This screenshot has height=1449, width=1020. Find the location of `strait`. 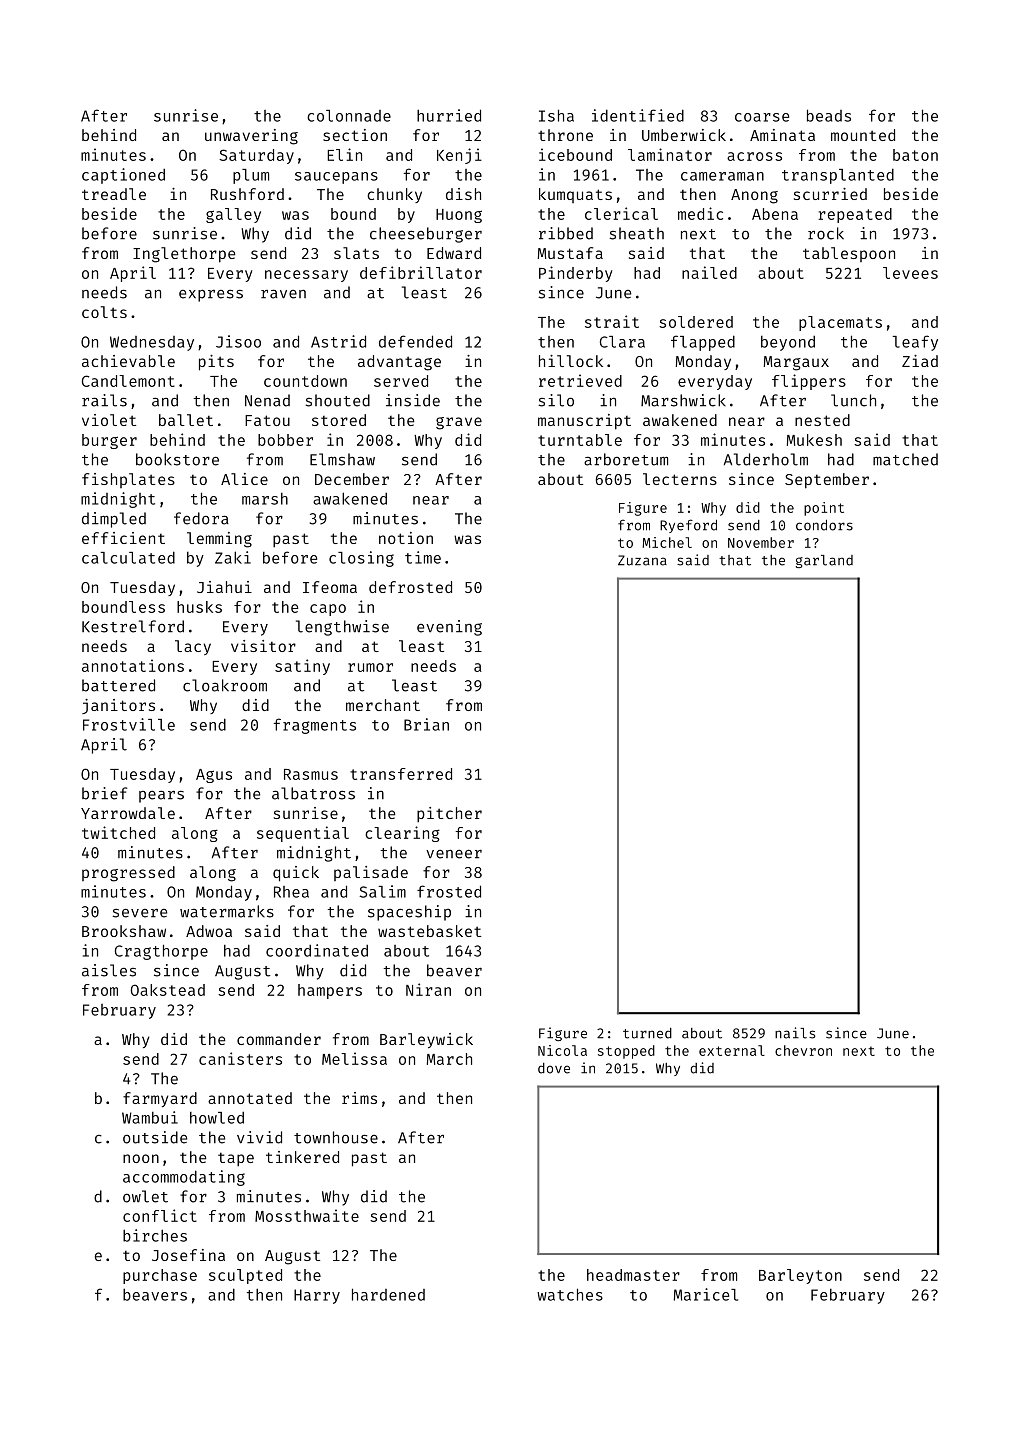

strait is located at coordinates (612, 321).
